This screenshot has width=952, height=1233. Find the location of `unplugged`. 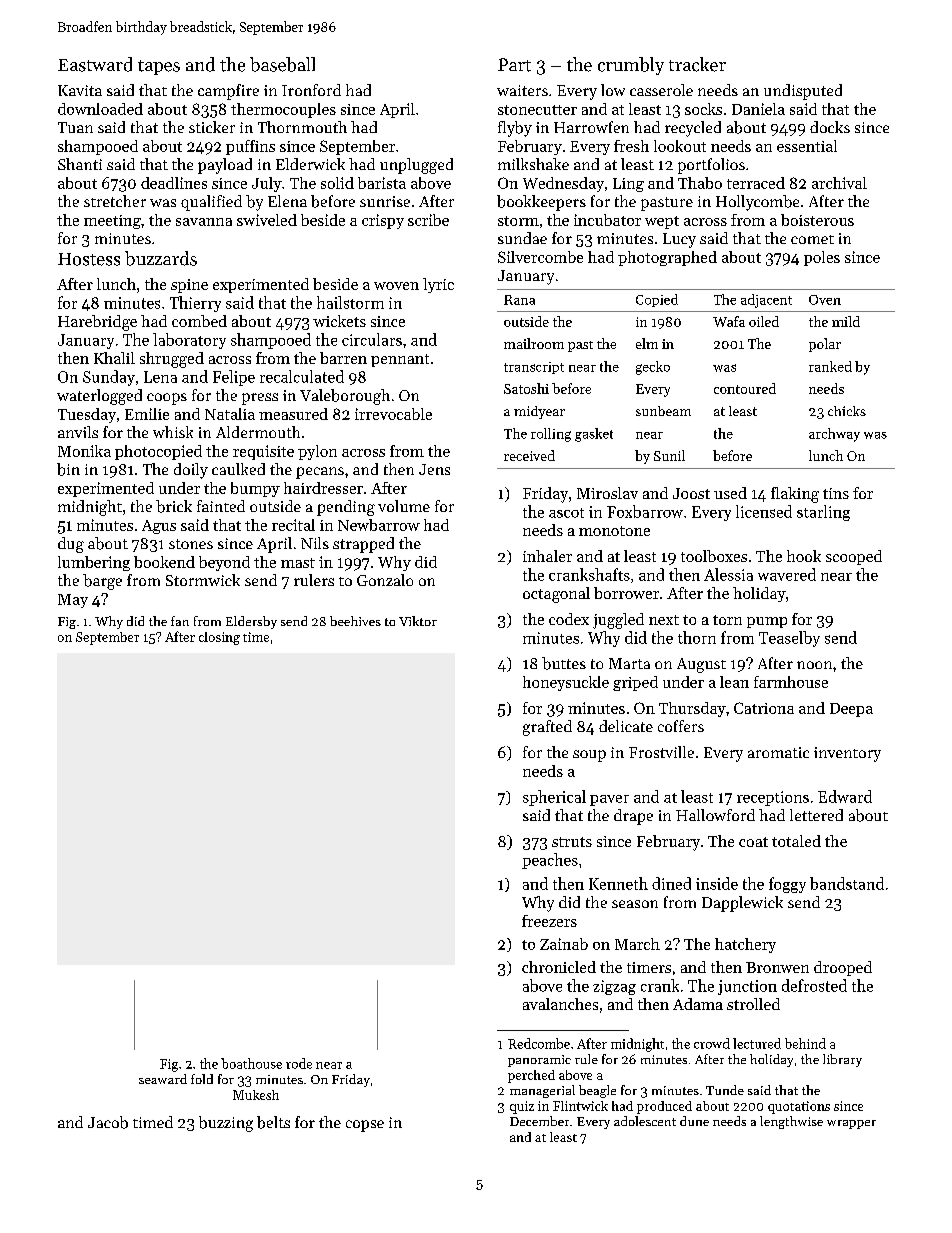

unplugged is located at coordinates (416, 166).
